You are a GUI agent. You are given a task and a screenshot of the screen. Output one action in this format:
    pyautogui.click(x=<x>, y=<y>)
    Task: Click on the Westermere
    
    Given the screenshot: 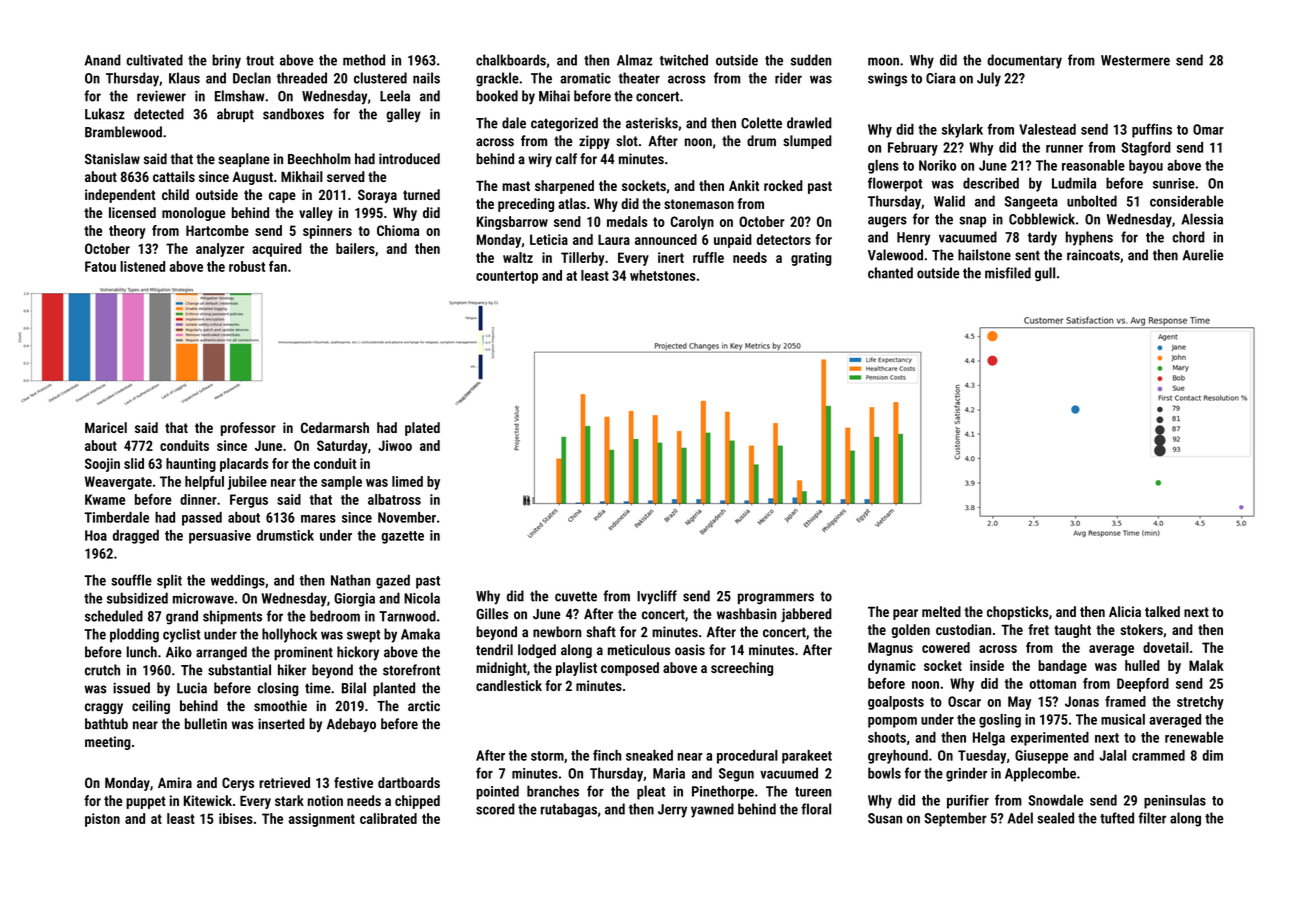 What is the action you would take?
    pyautogui.click(x=1135, y=60)
